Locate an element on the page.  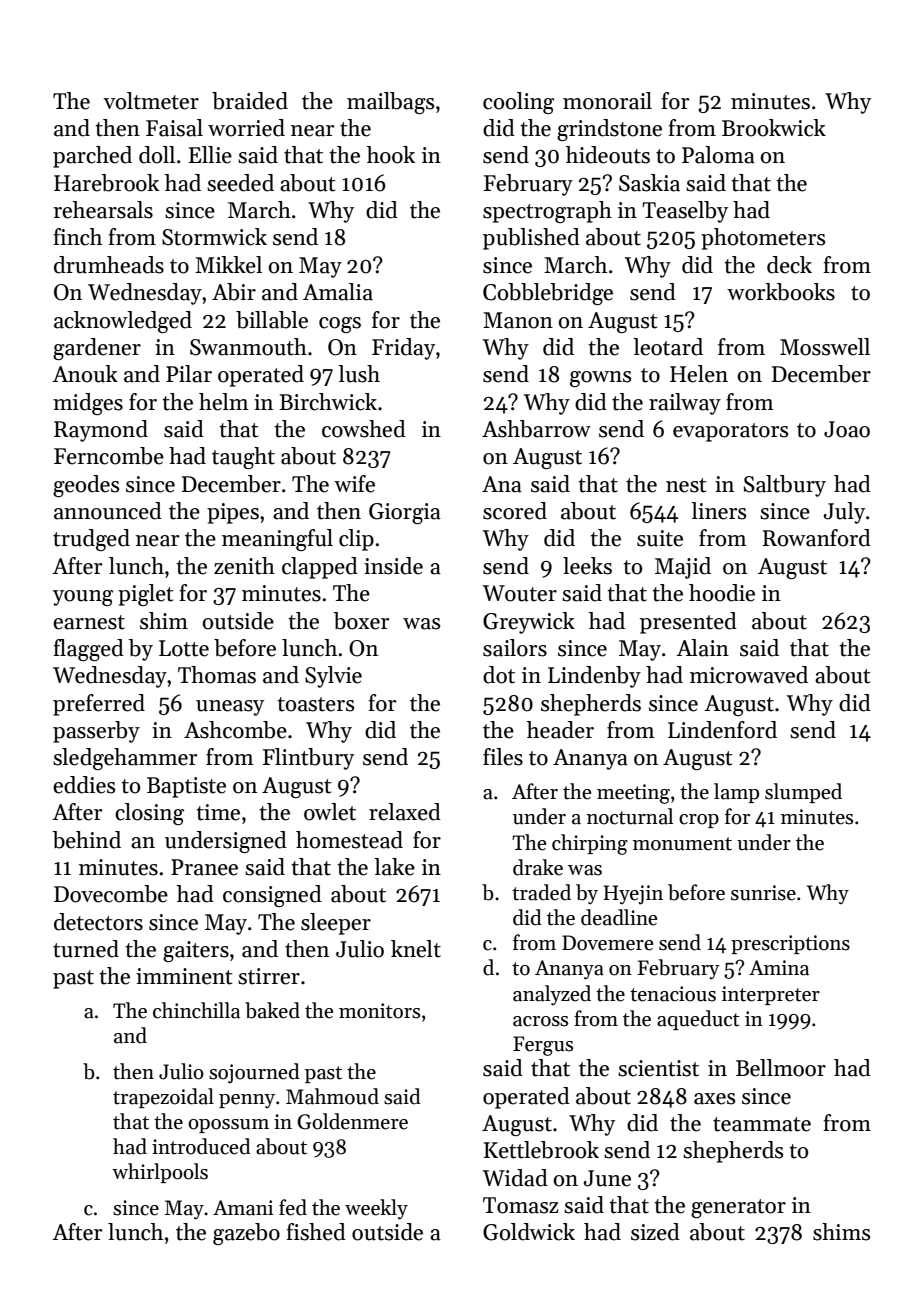
seeded is located at coordinates (240, 183).
